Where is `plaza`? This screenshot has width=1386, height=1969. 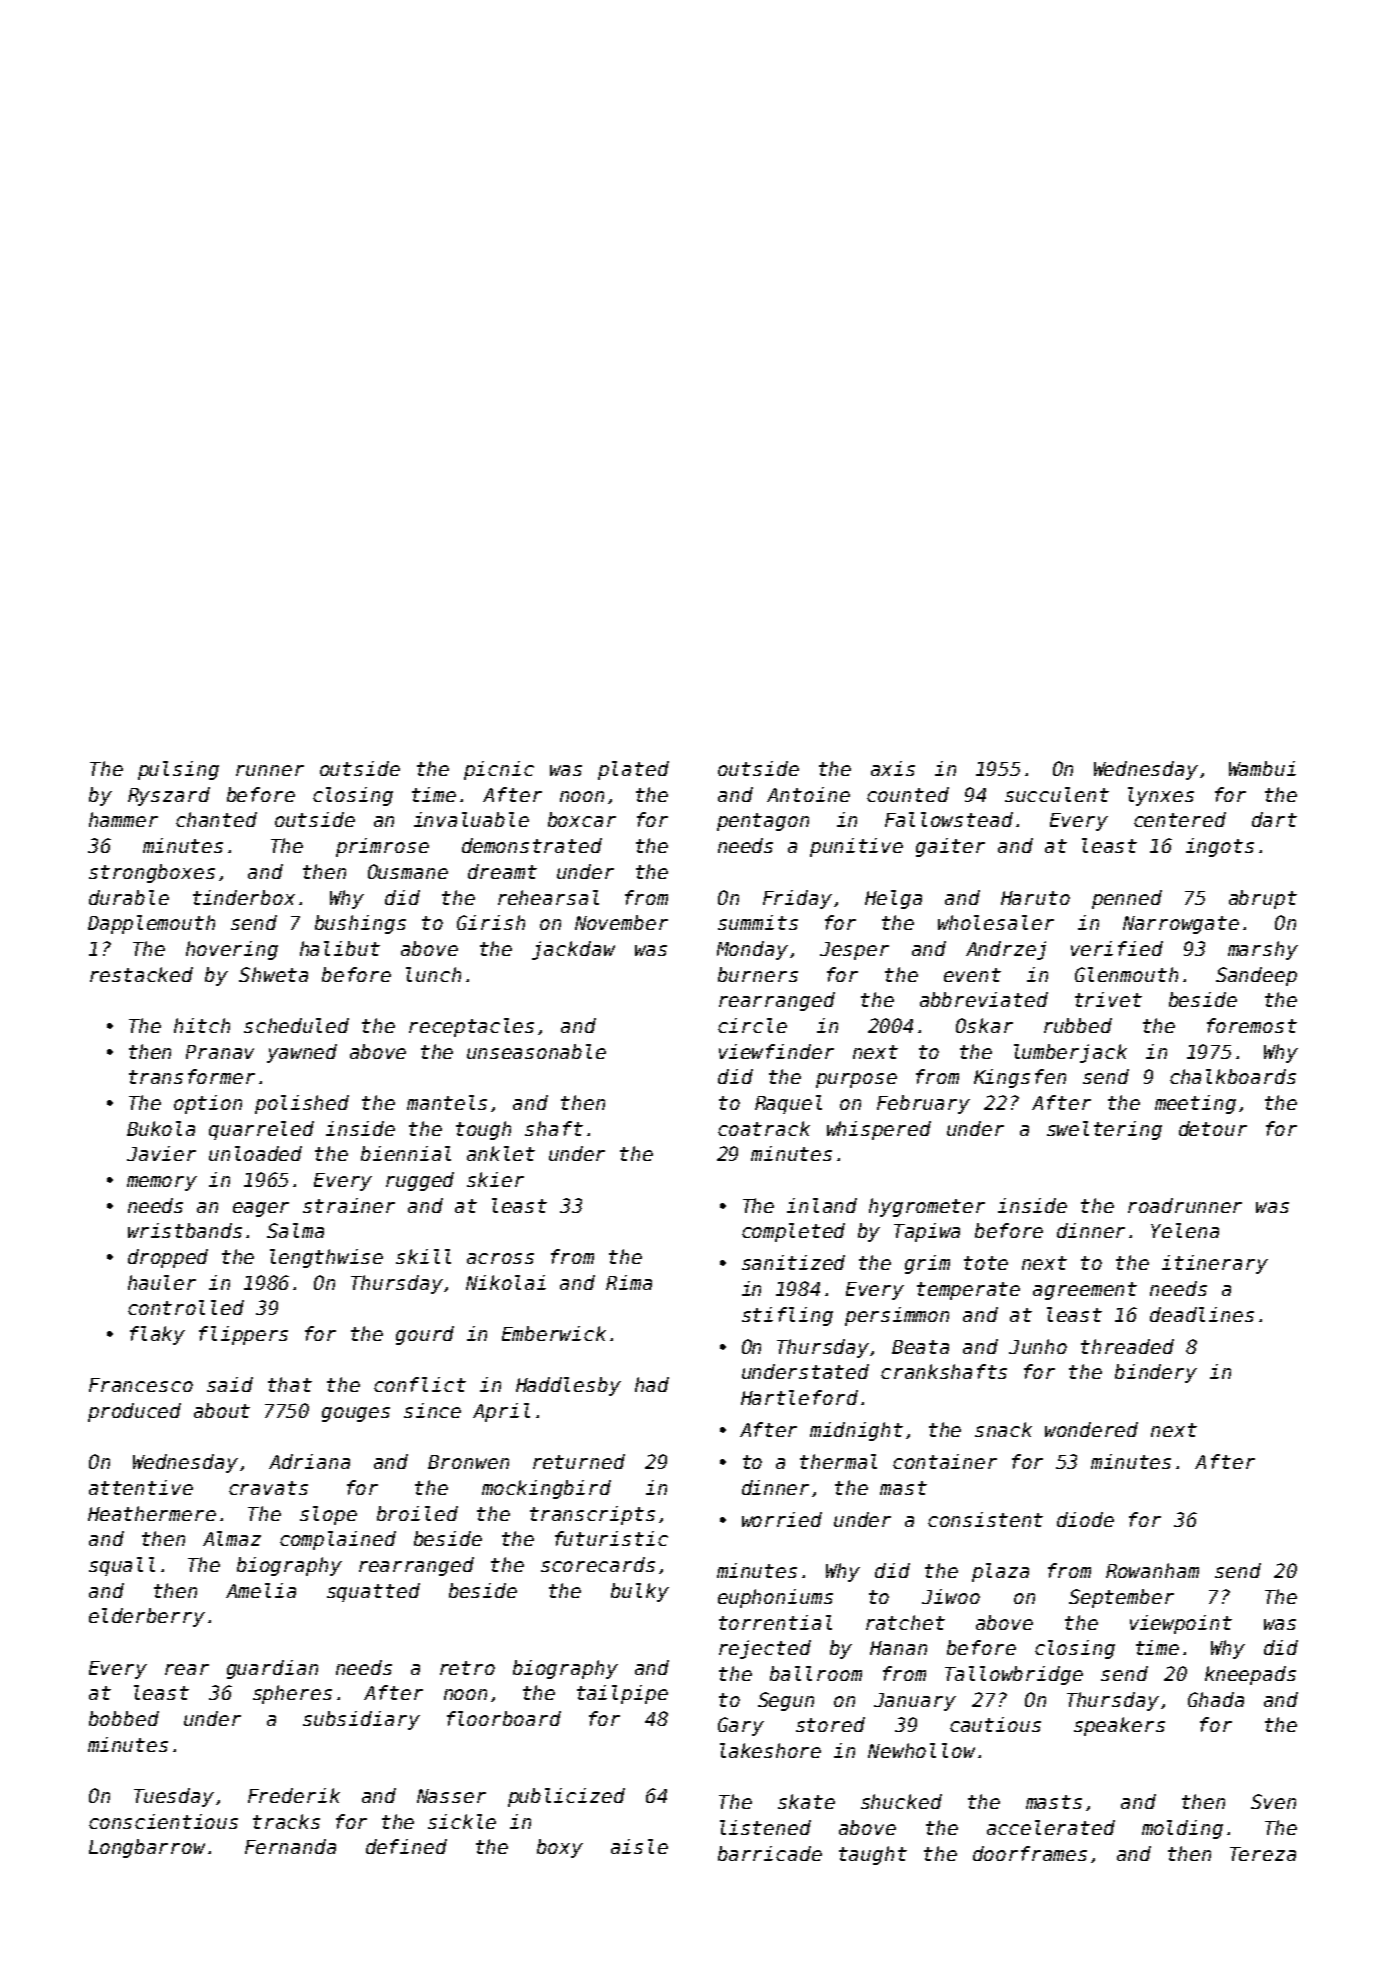
plaza is located at coordinates (1000, 1572).
